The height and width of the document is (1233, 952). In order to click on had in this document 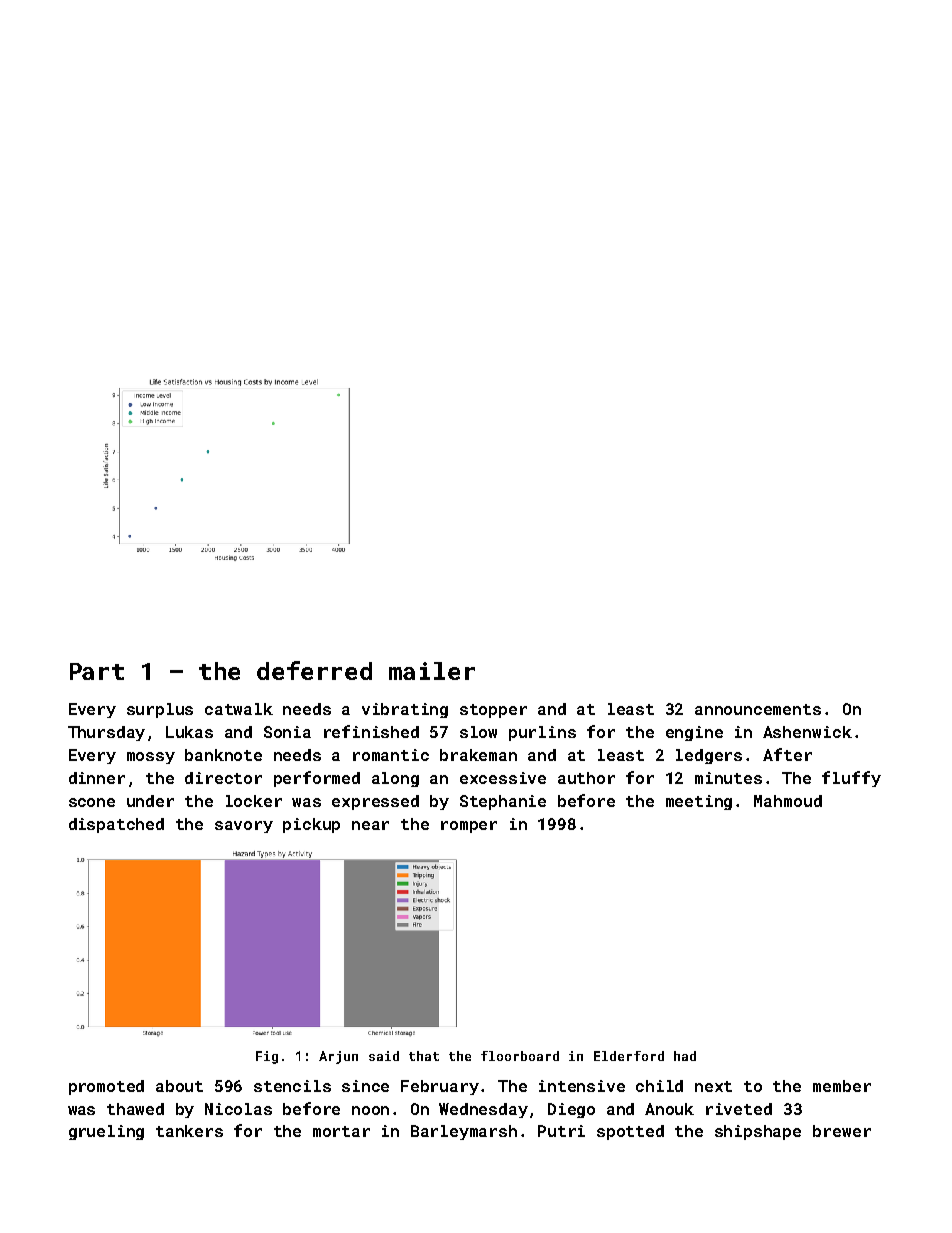, I will do `click(685, 1056)`.
